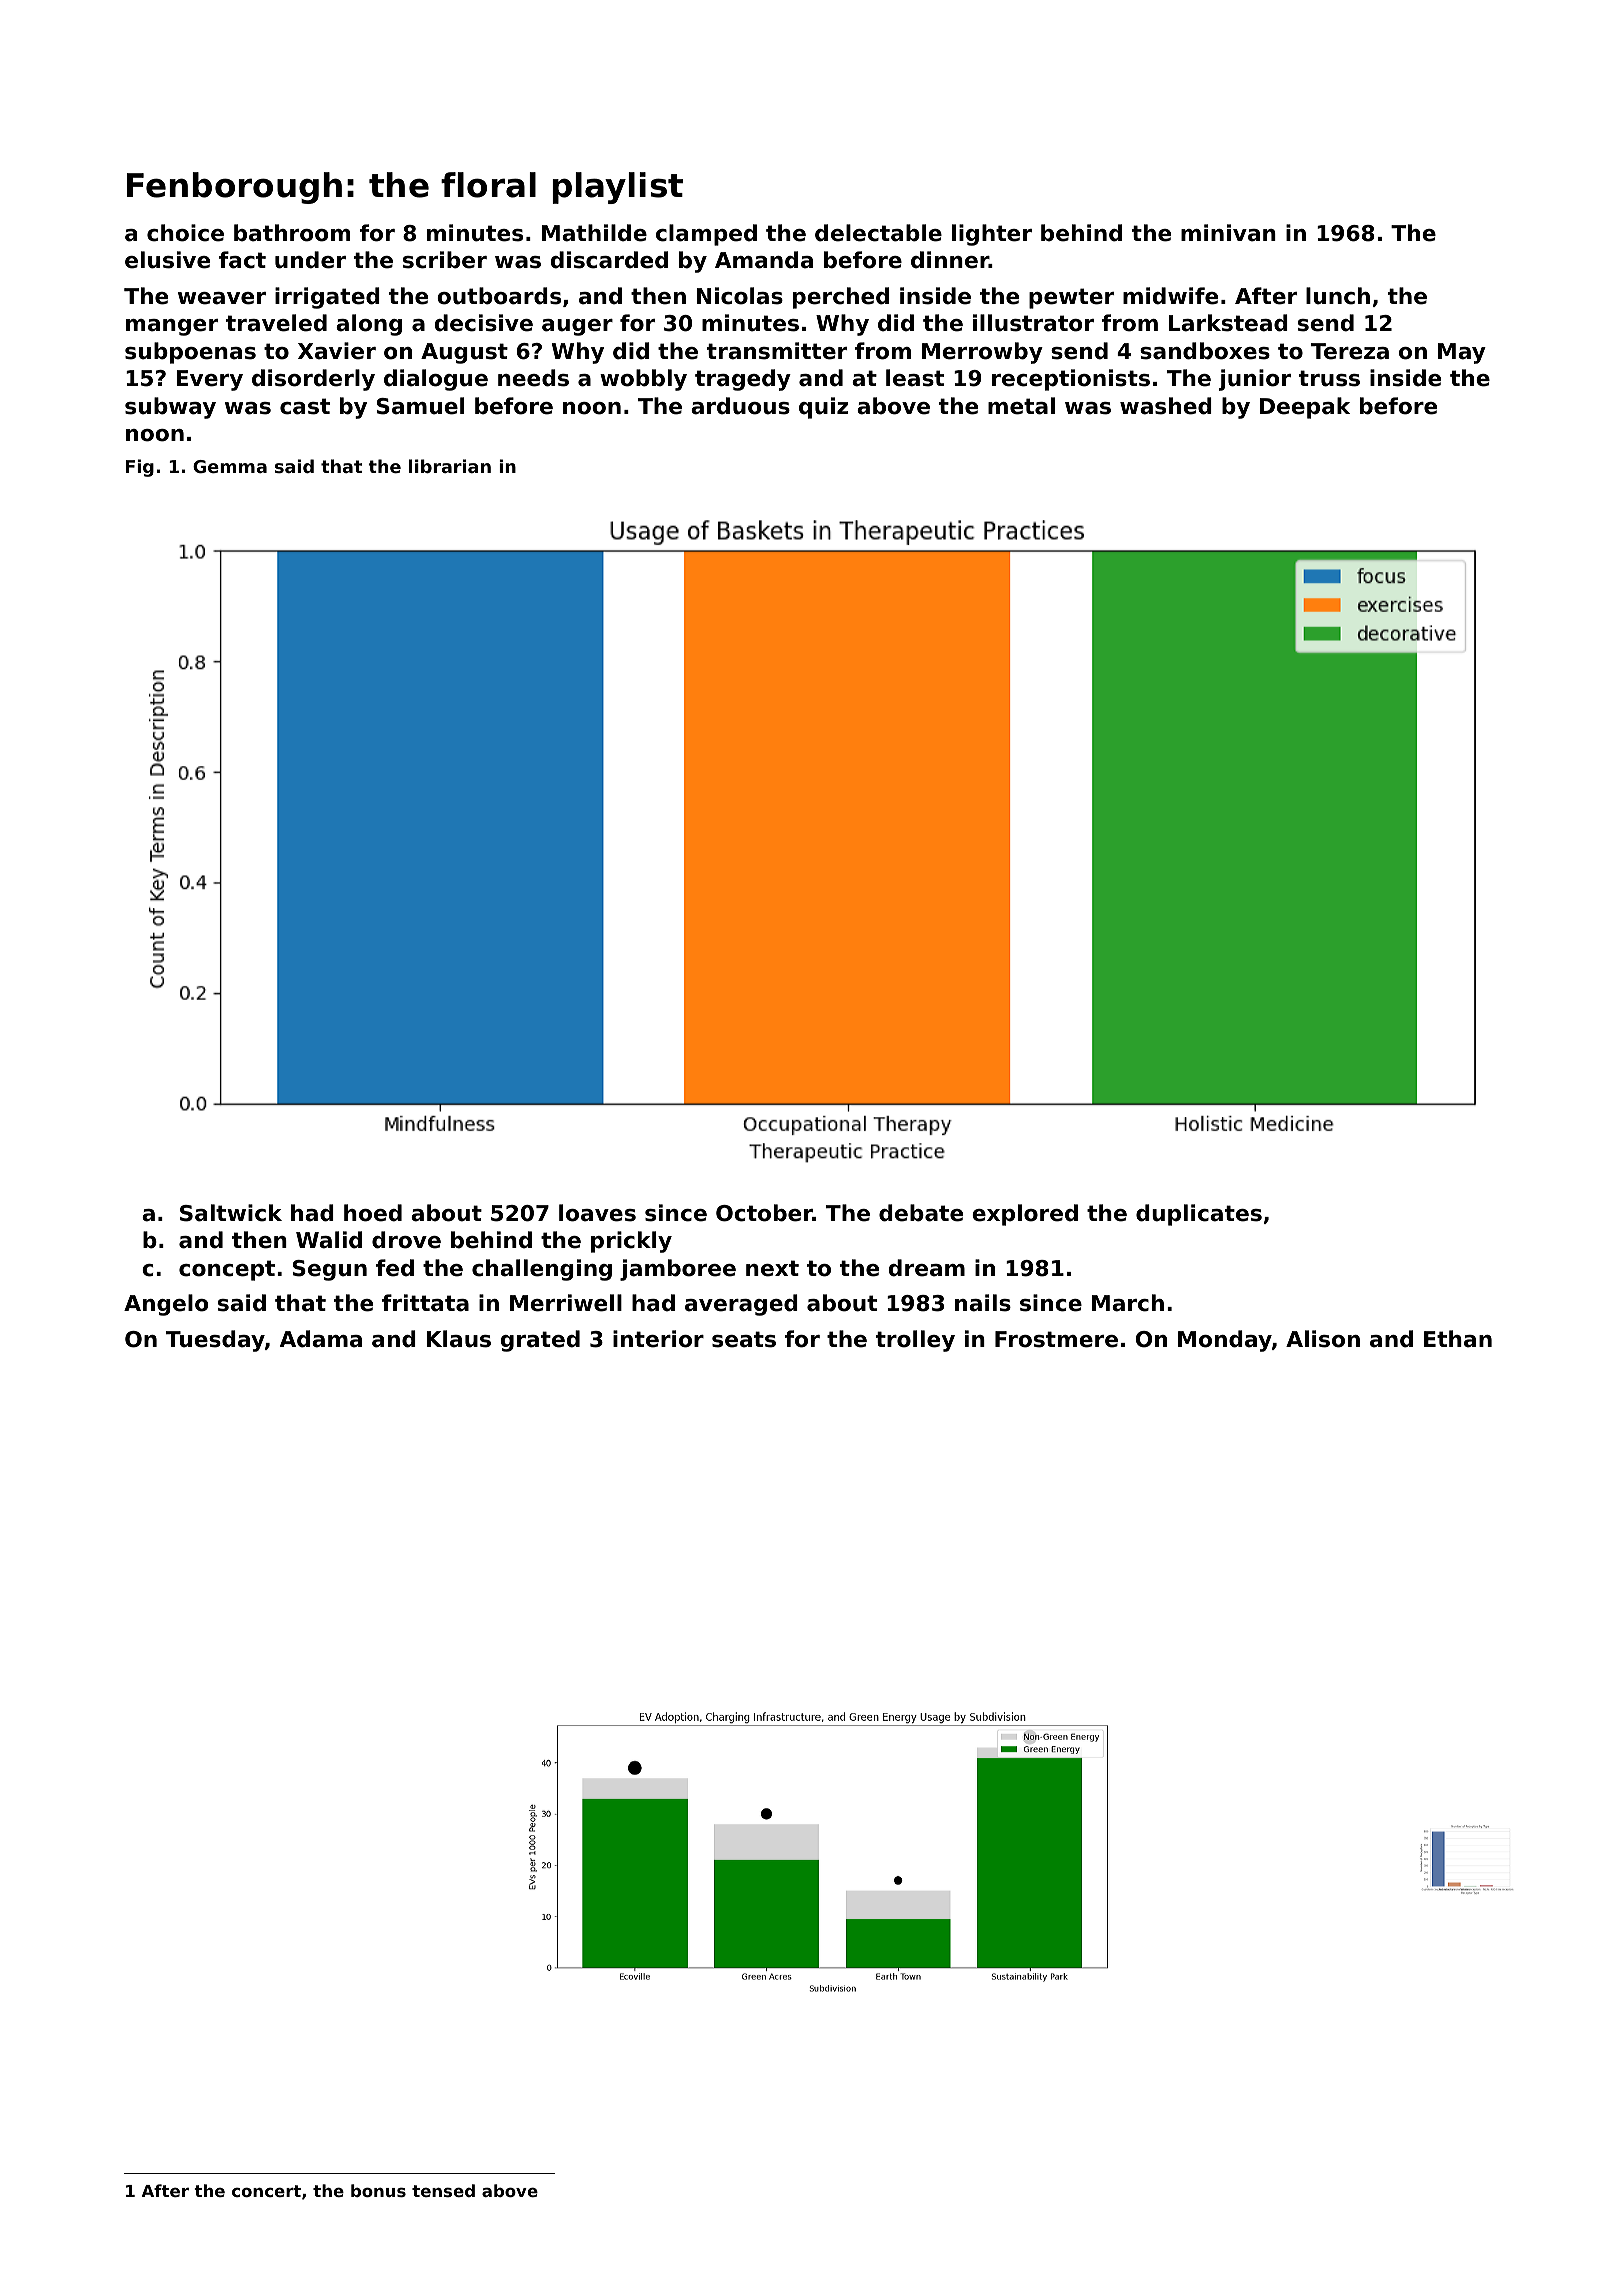 The image size is (1620, 2292). Describe the element at coordinates (266, 2191) in the screenshot. I see `concert` at that location.
